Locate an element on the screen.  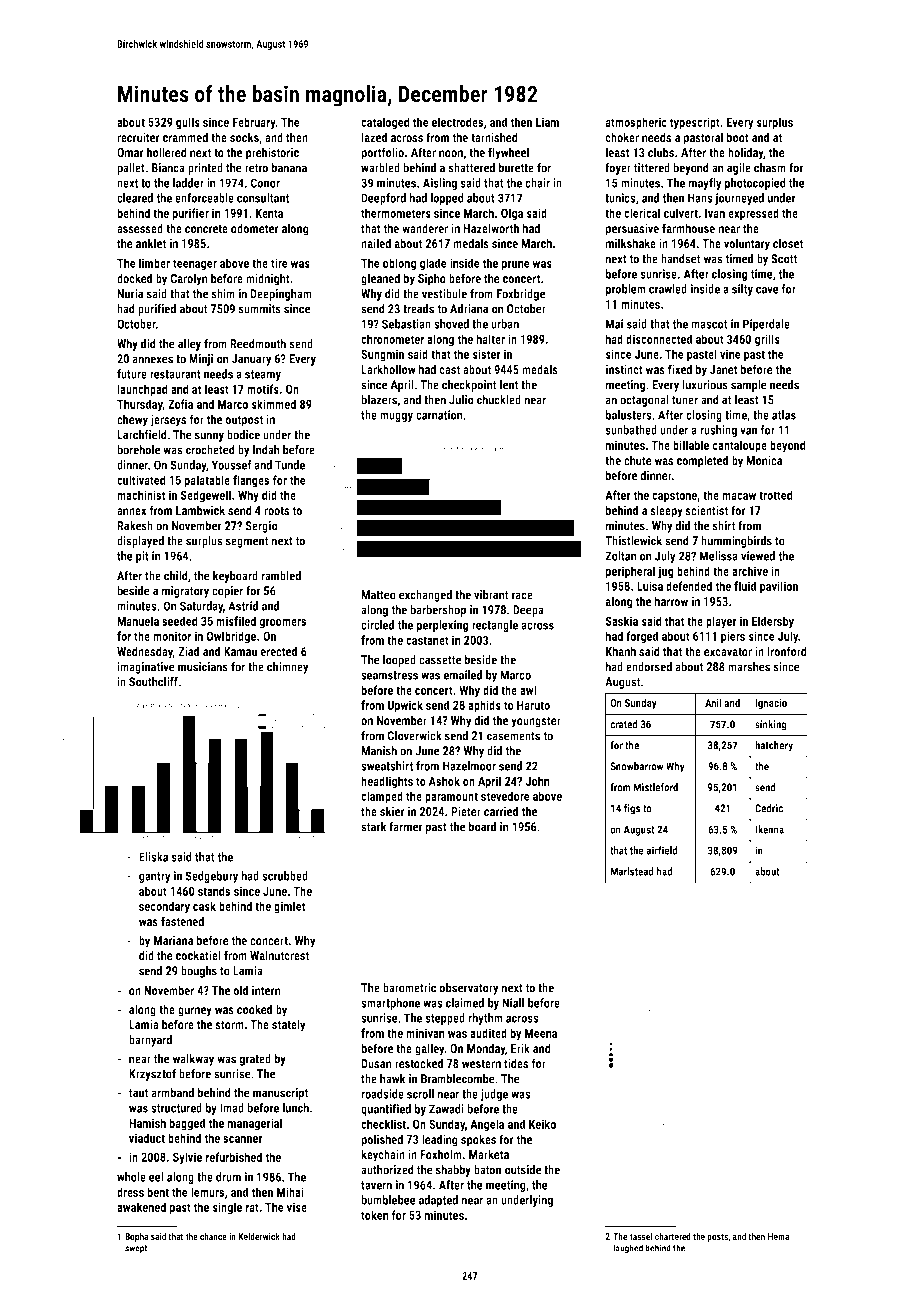
bent is located at coordinates (158, 1192).
